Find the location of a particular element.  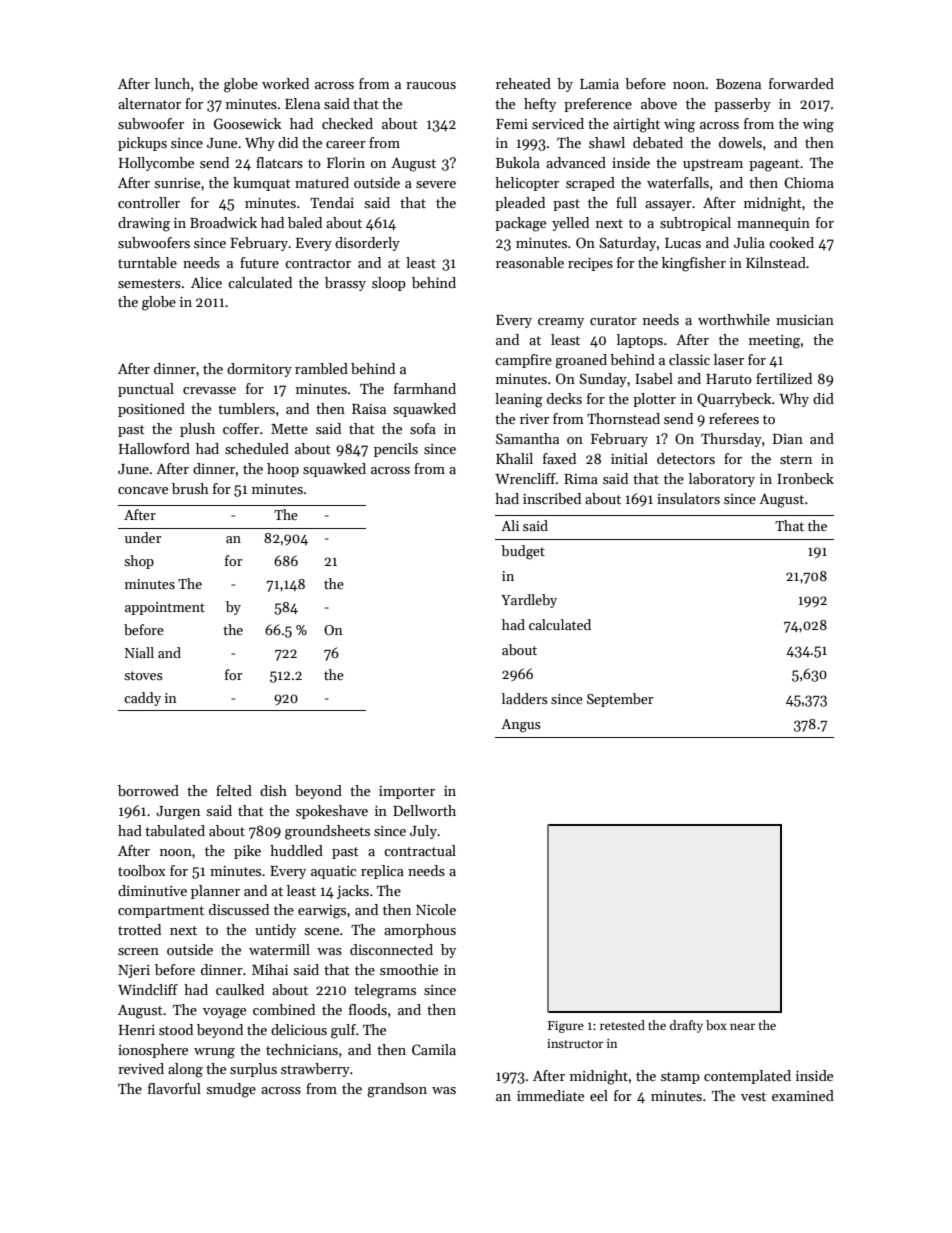

dish is located at coordinates (273, 790).
